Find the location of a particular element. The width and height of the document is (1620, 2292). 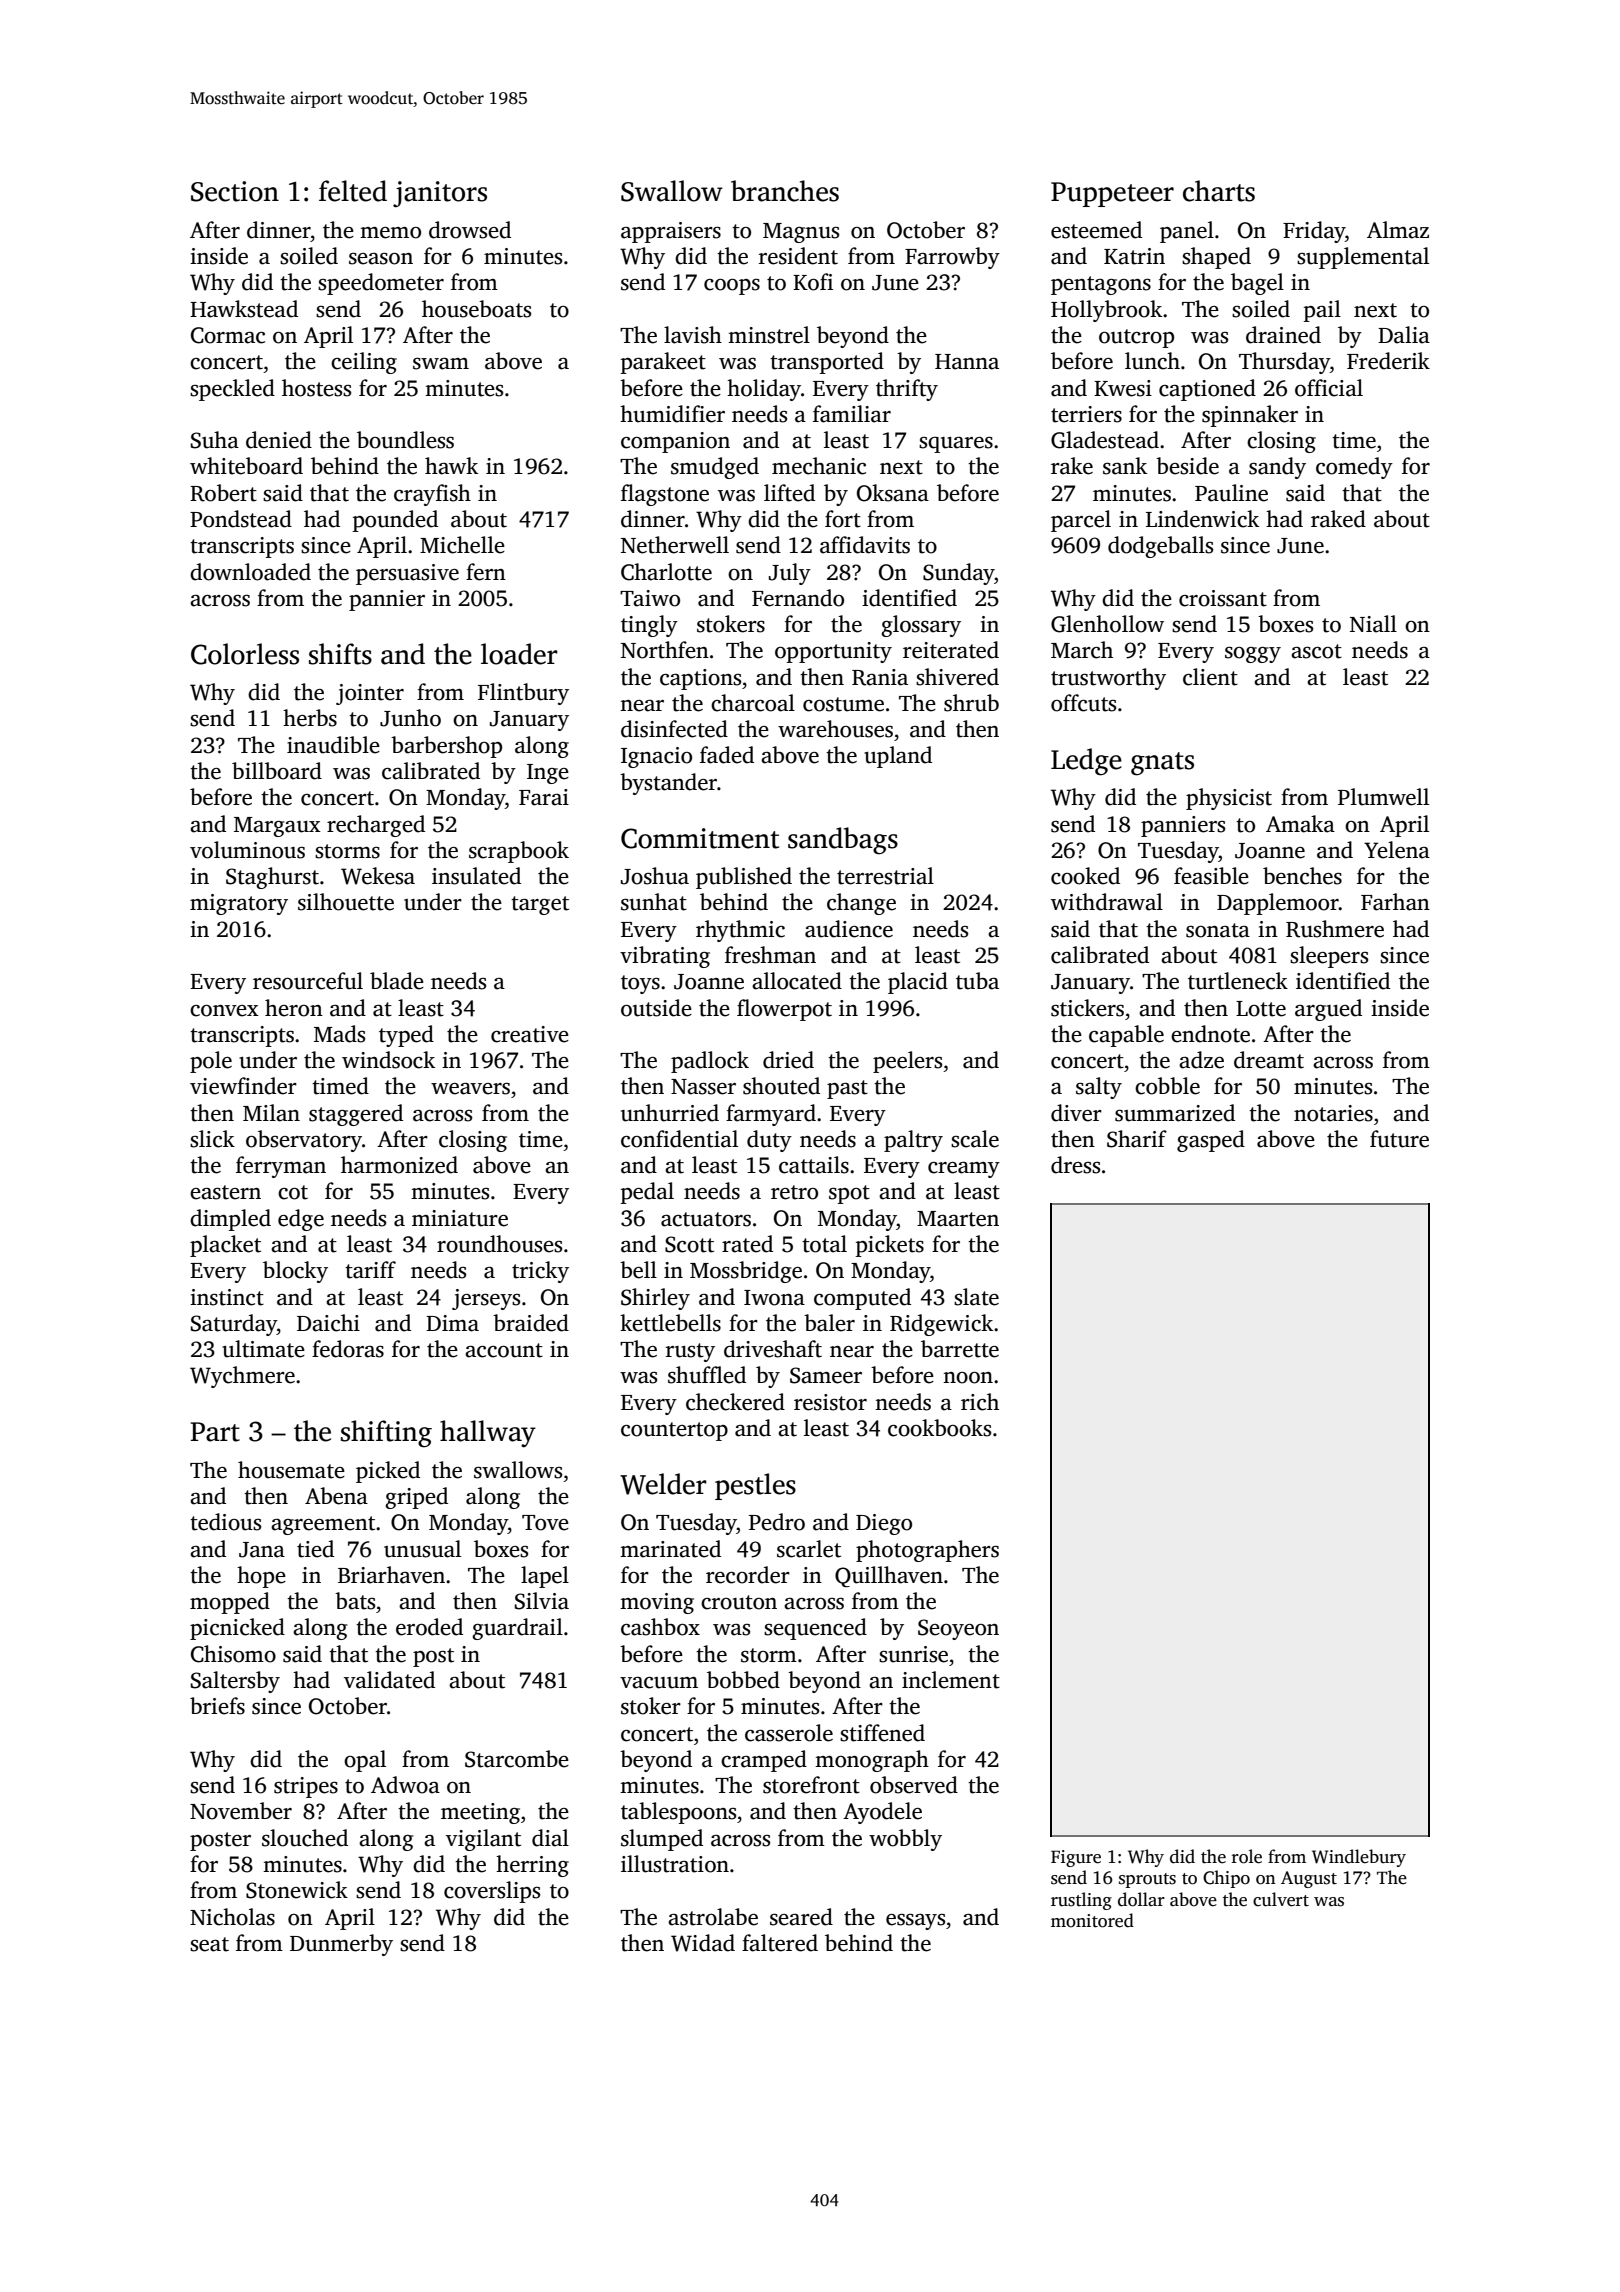

future is located at coordinates (1399, 1139).
